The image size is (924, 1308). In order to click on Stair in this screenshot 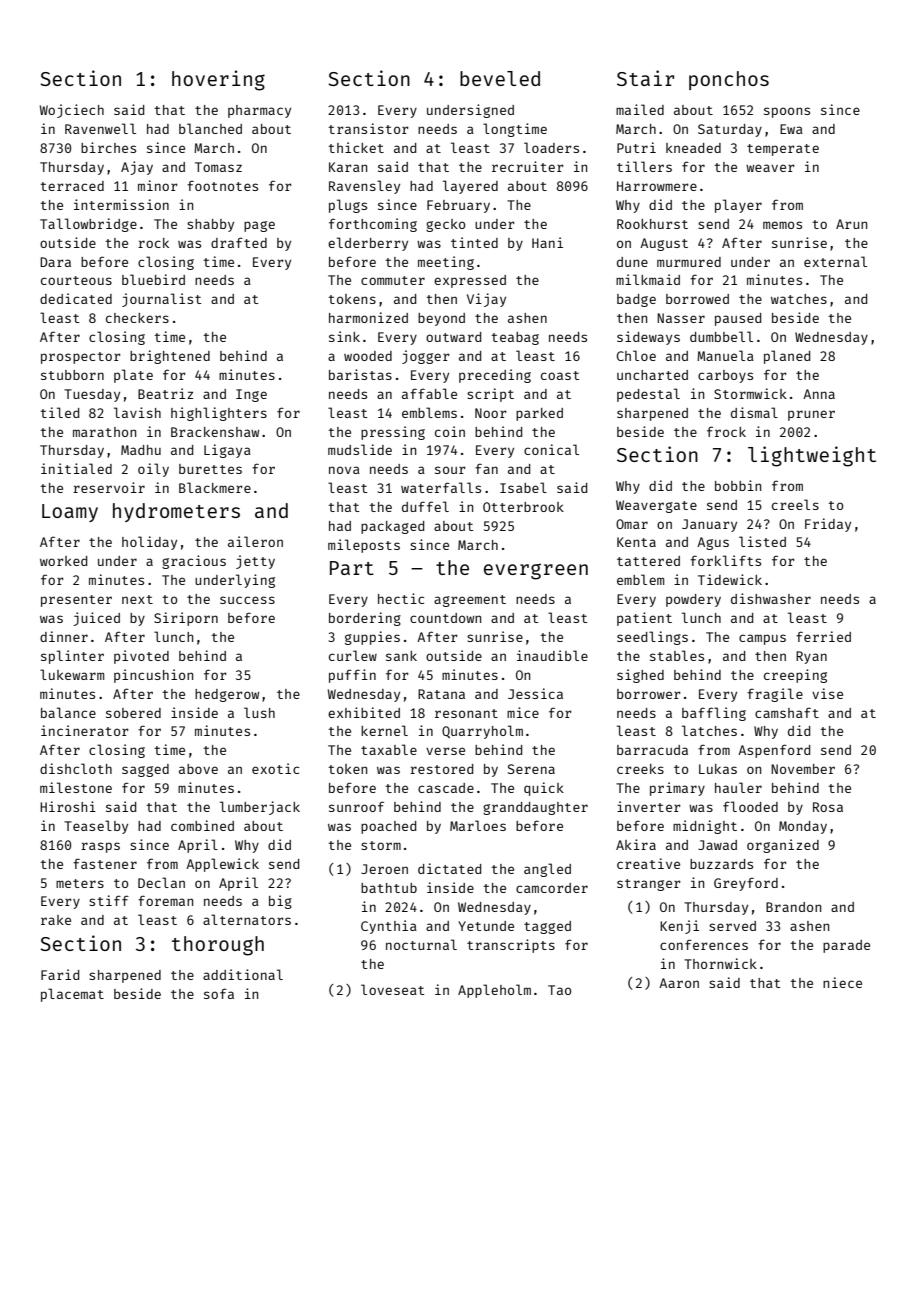, I will do `click(645, 78)`.
